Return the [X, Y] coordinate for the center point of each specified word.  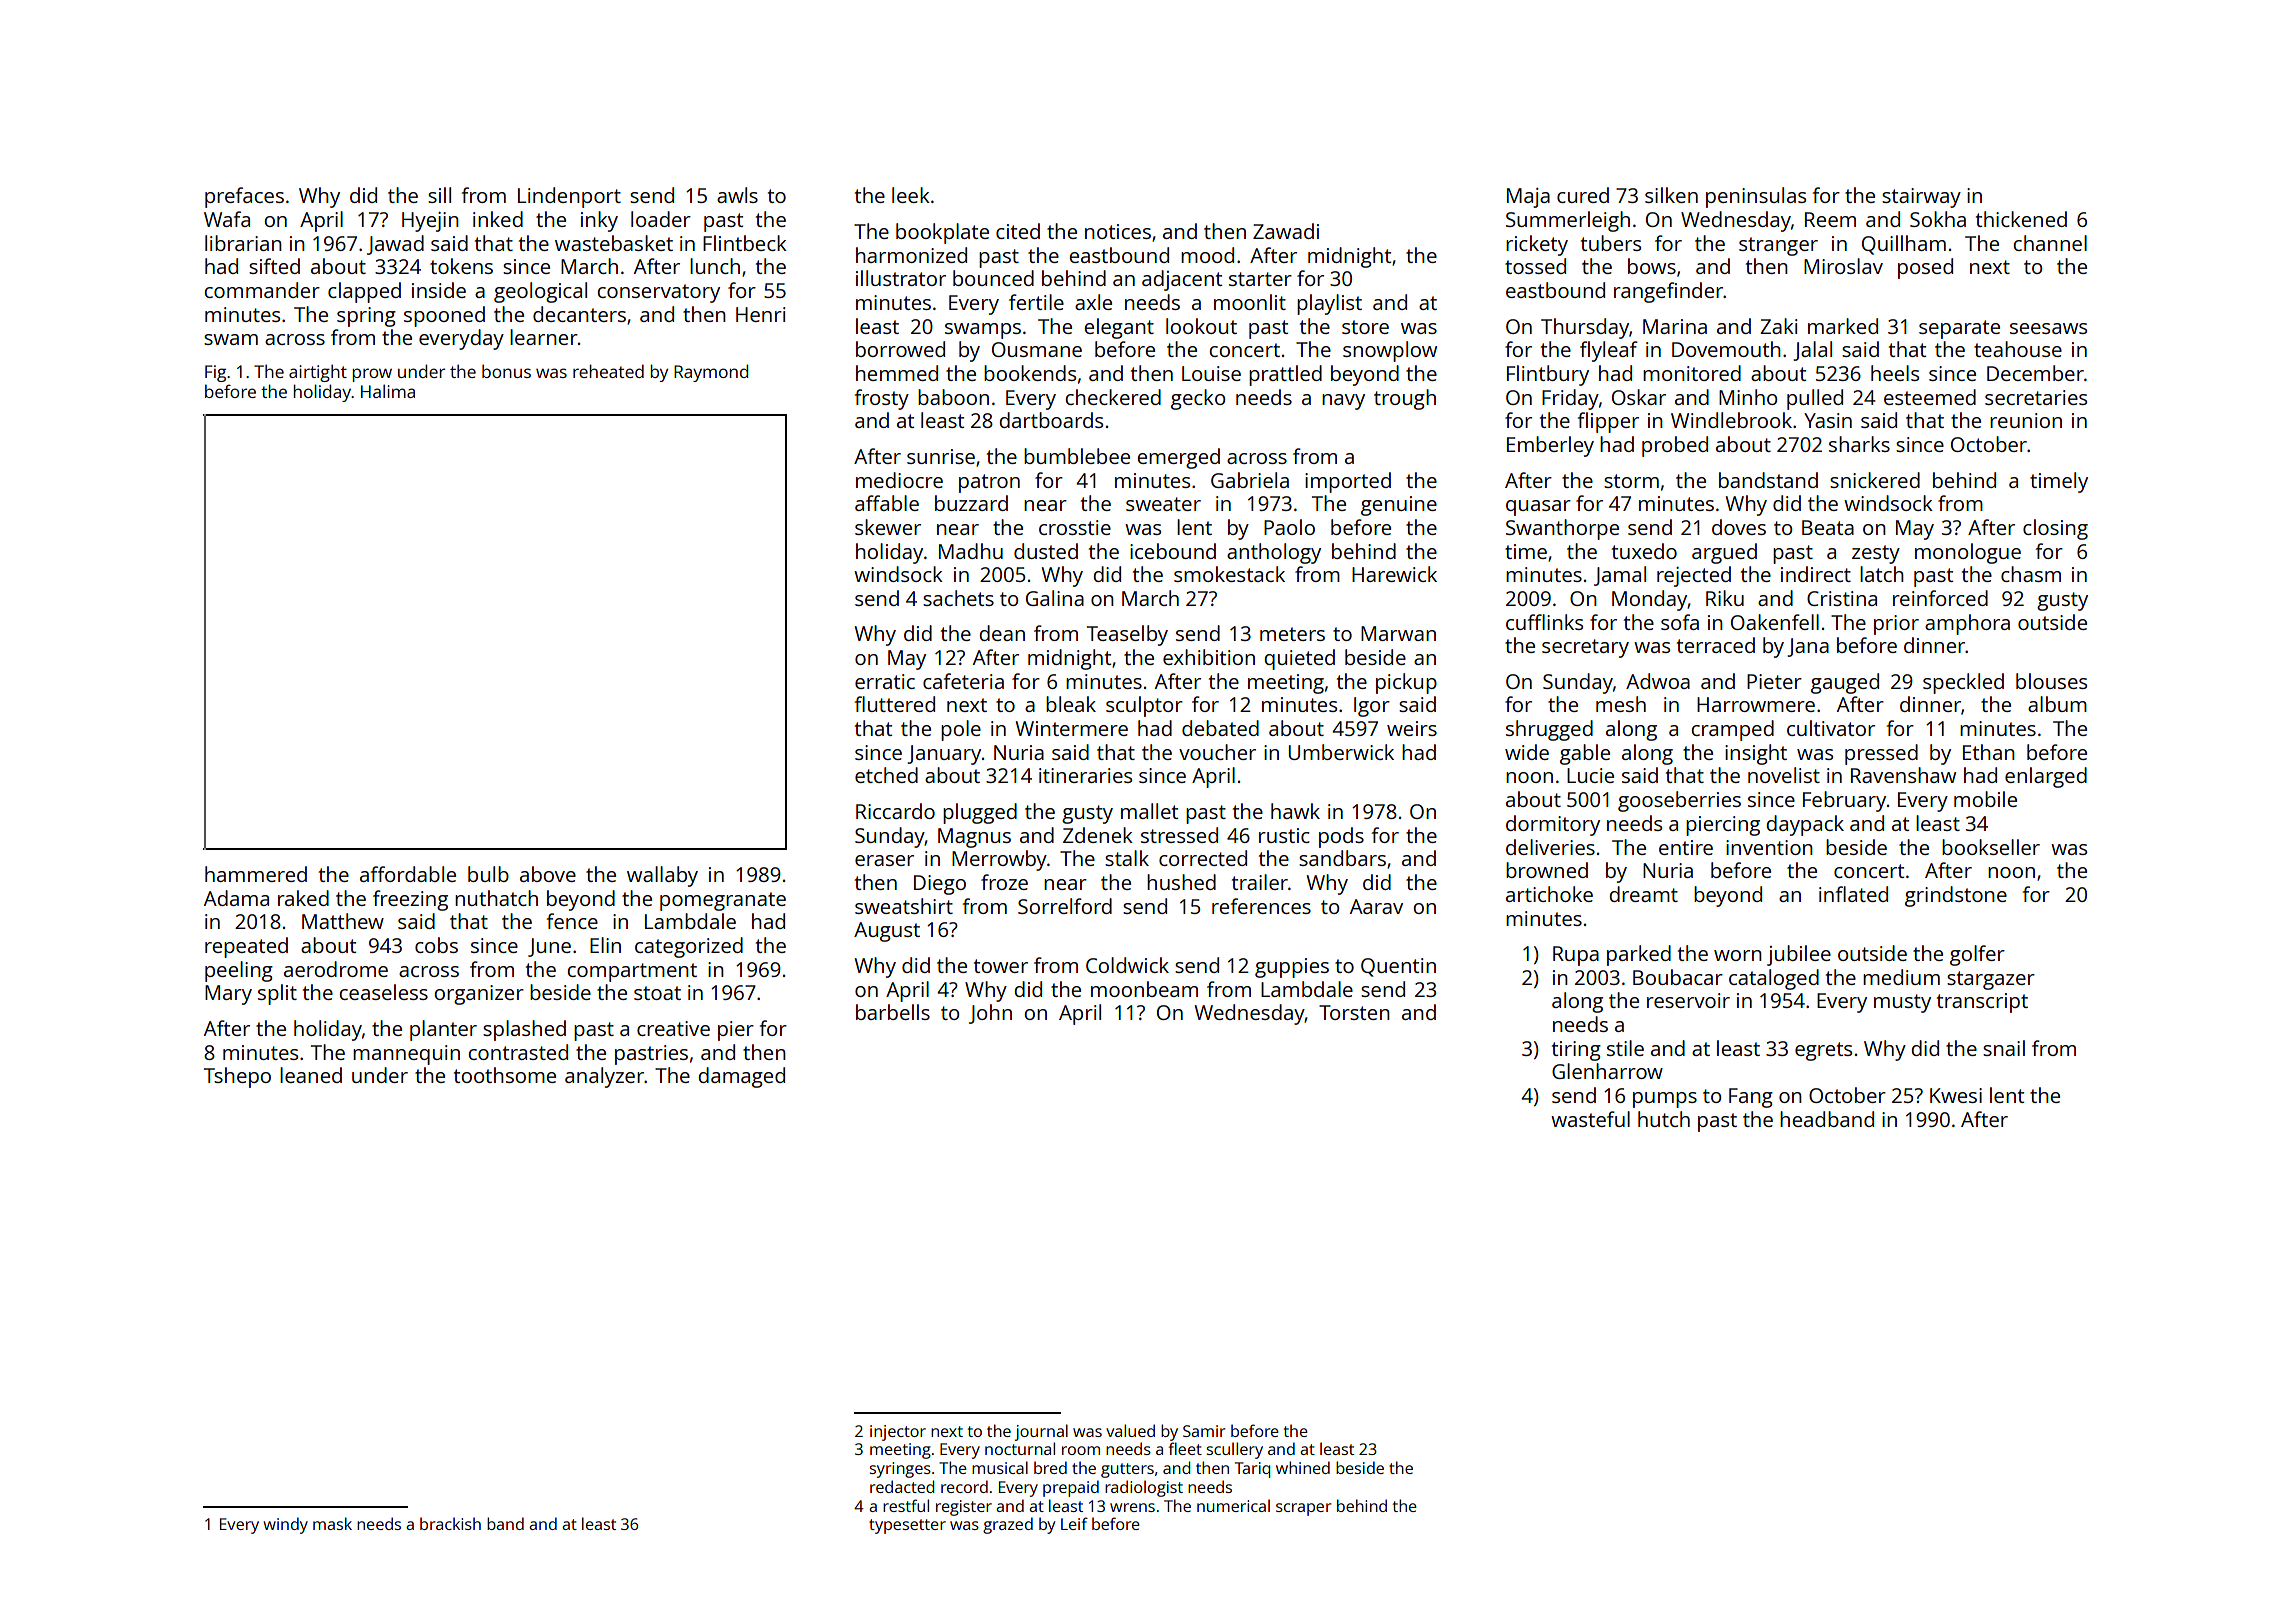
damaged [741, 1077]
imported [1348, 482]
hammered [256, 874]
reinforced [1940, 598]
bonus [506, 371]
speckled [1963, 683]
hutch [1664, 1119]
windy [285, 1525]
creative [673, 1028]
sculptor [1144, 706]
